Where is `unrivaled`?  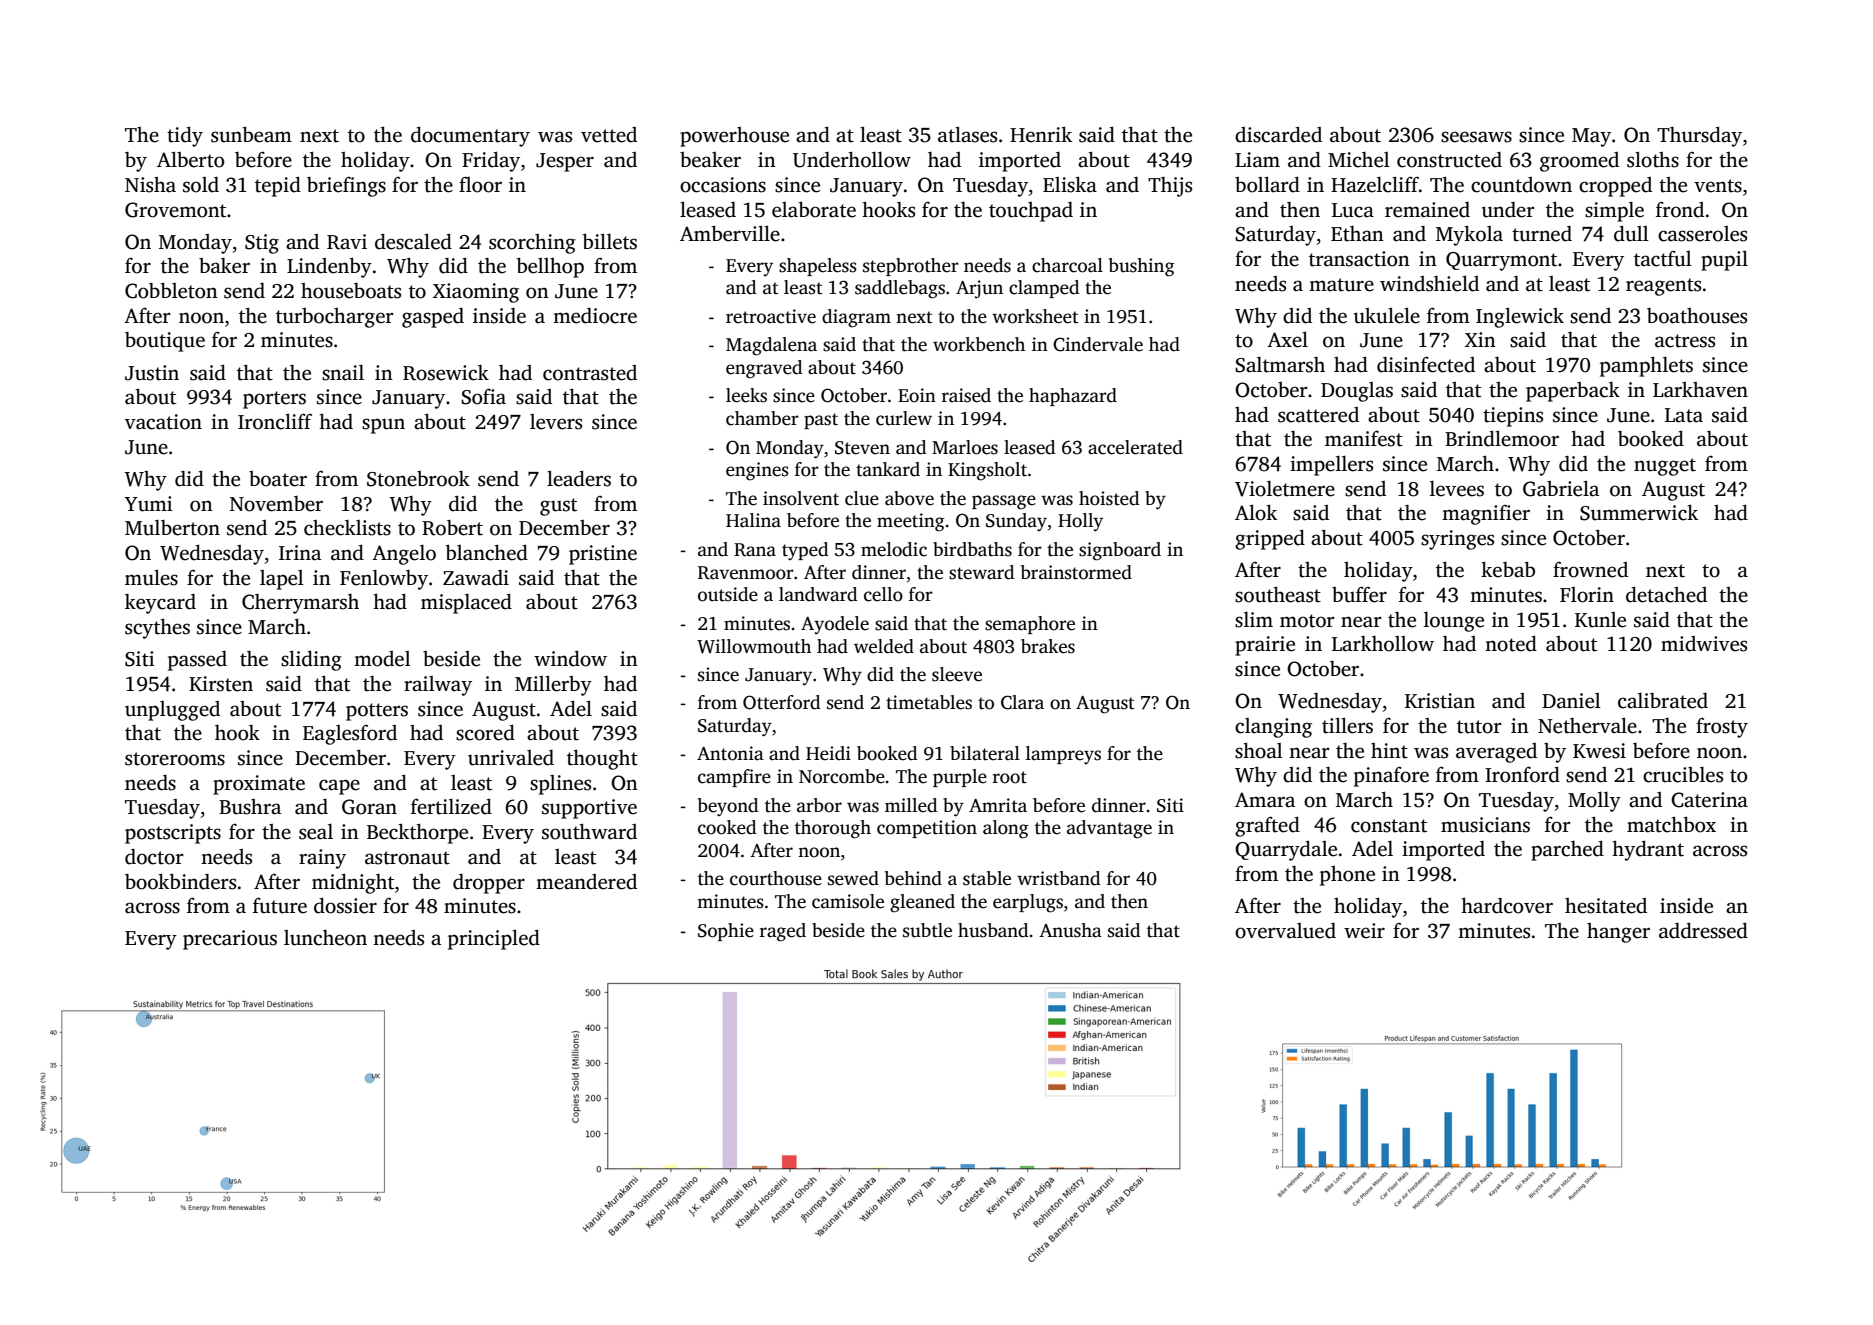 unrivaled is located at coordinates (511, 758).
